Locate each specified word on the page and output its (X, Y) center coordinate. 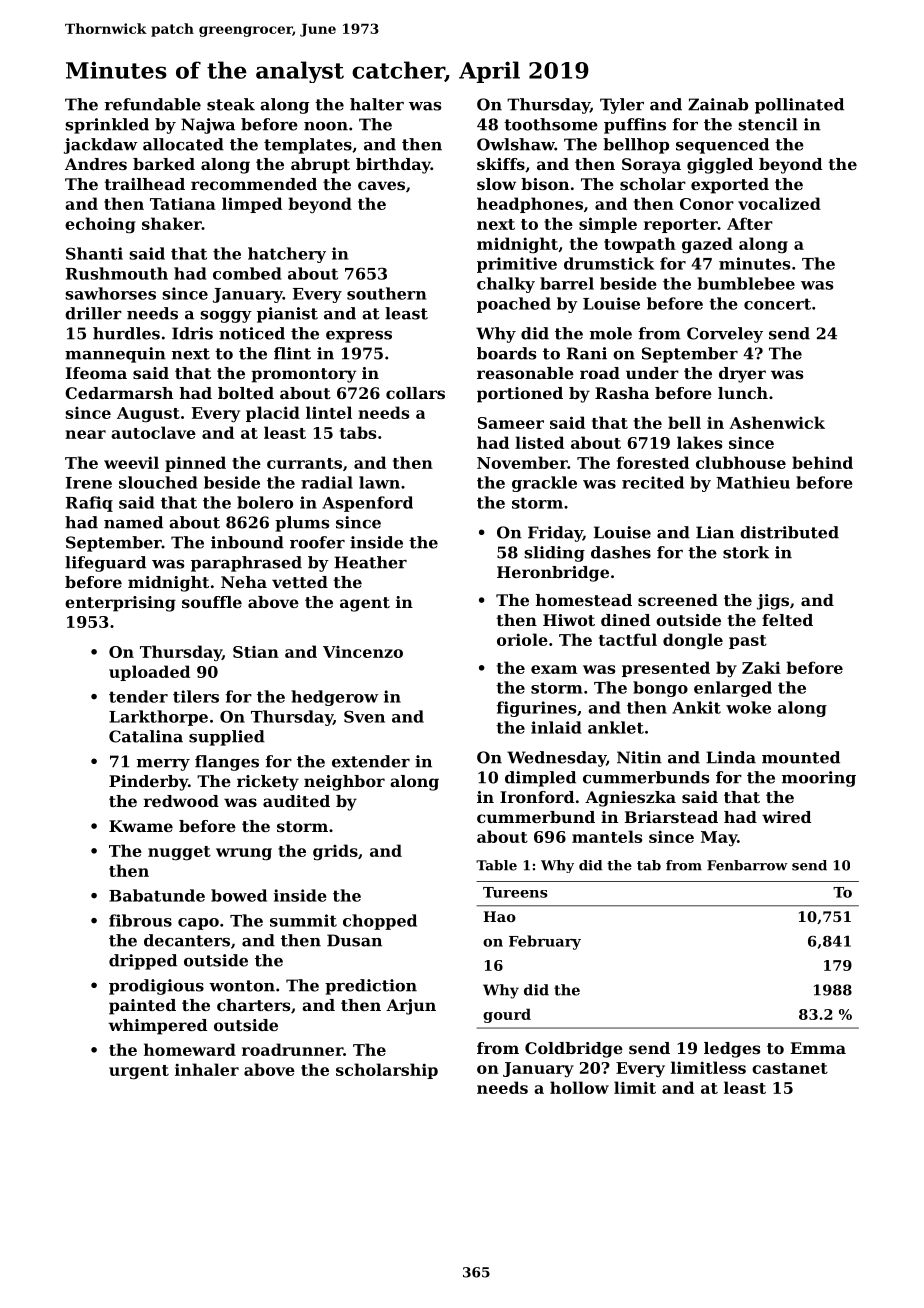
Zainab (718, 104)
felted (787, 620)
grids (335, 852)
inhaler (207, 1069)
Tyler (622, 106)
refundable (152, 104)
